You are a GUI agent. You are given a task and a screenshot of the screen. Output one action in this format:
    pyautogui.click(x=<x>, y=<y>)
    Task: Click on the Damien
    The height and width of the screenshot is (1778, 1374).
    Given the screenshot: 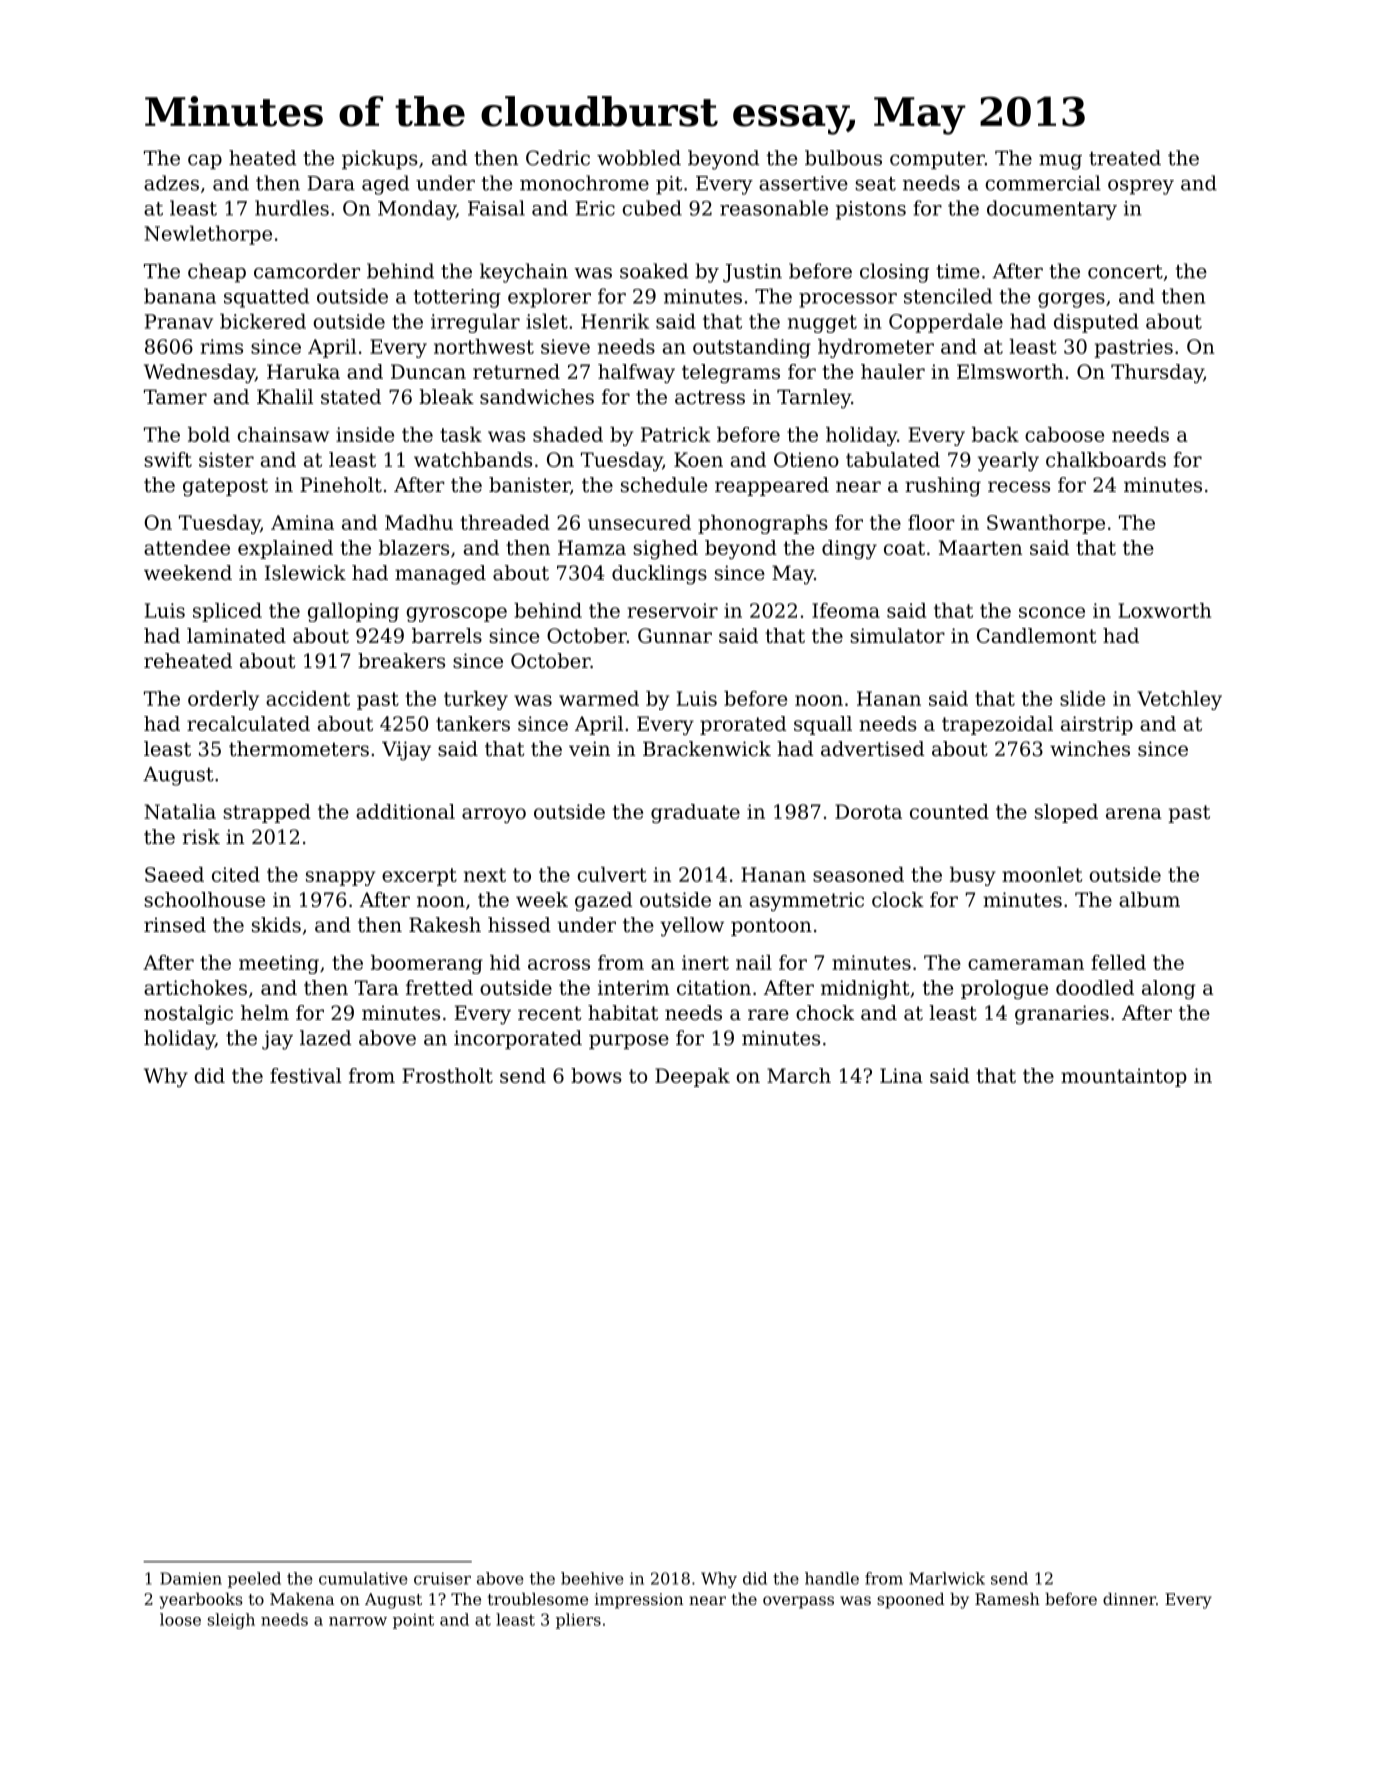 What is the action you would take?
    pyautogui.click(x=191, y=1578)
